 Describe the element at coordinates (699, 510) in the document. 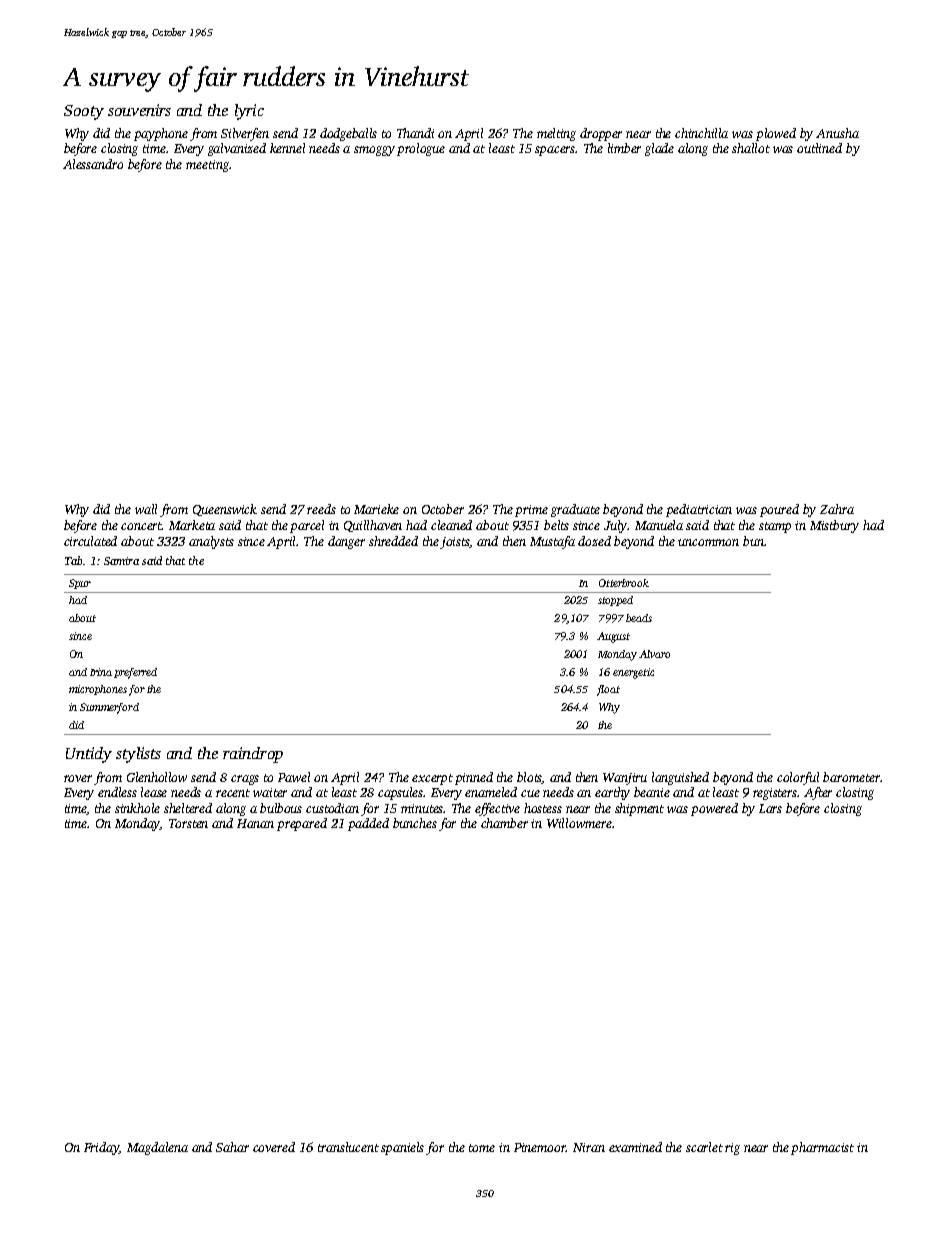

I see `pediatrician` at that location.
